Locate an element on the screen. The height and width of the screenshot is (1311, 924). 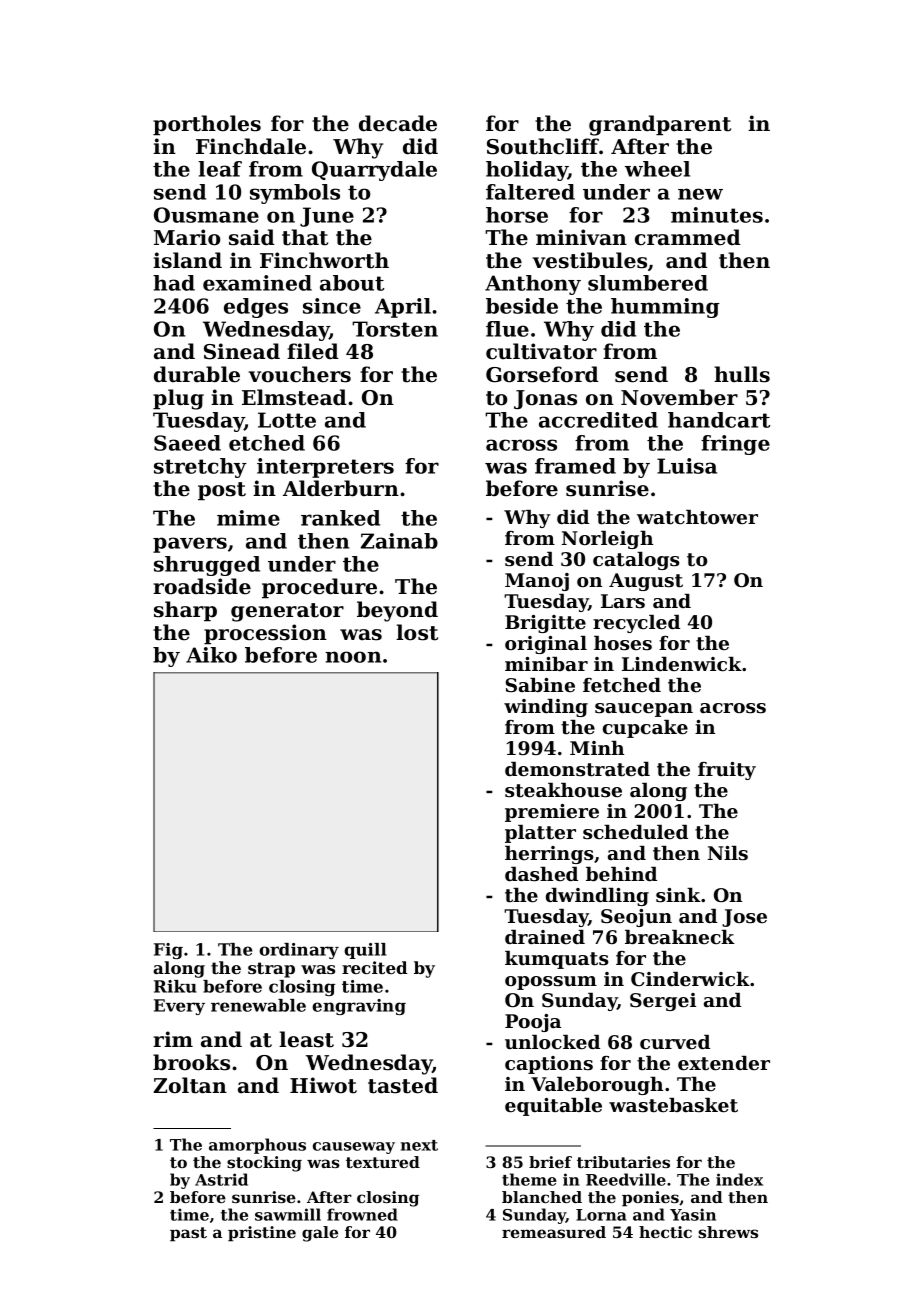
past is located at coordinates (188, 1234).
